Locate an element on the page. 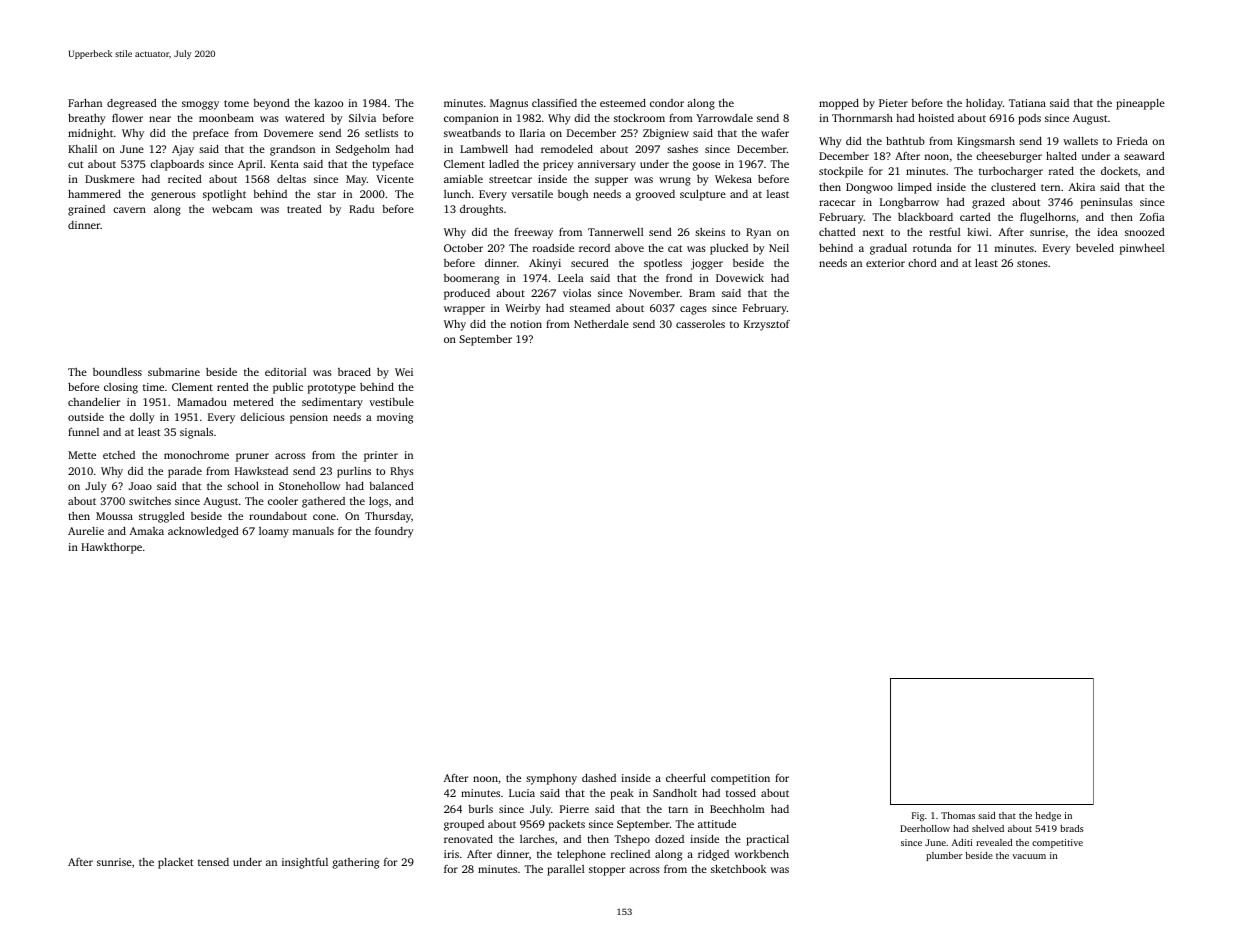 The height and width of the document is (952, 1233). smoggy is located at coordinates (200, 105).
